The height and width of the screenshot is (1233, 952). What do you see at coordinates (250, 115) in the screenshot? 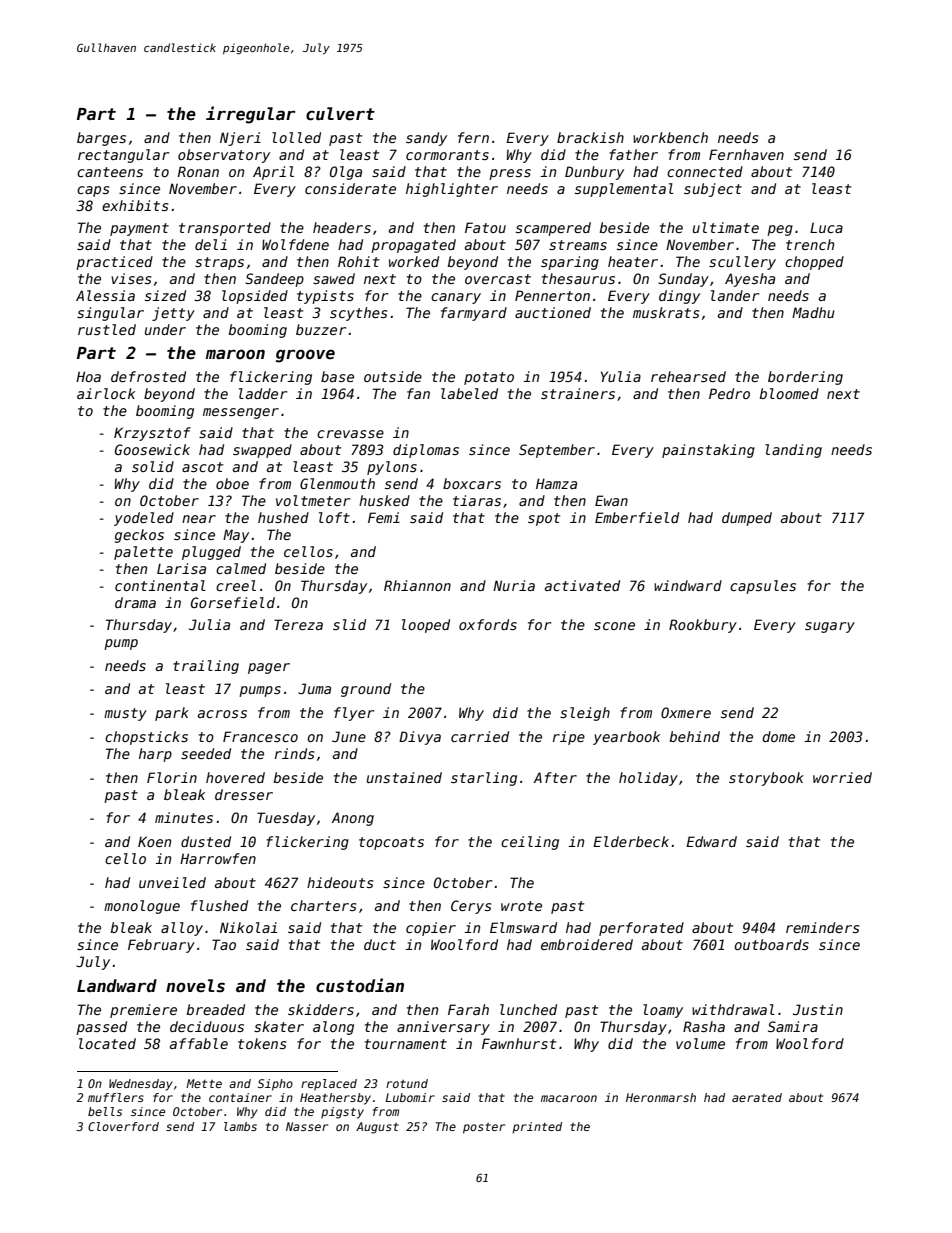
I see `irregular` at bounding box center [250, 115].
